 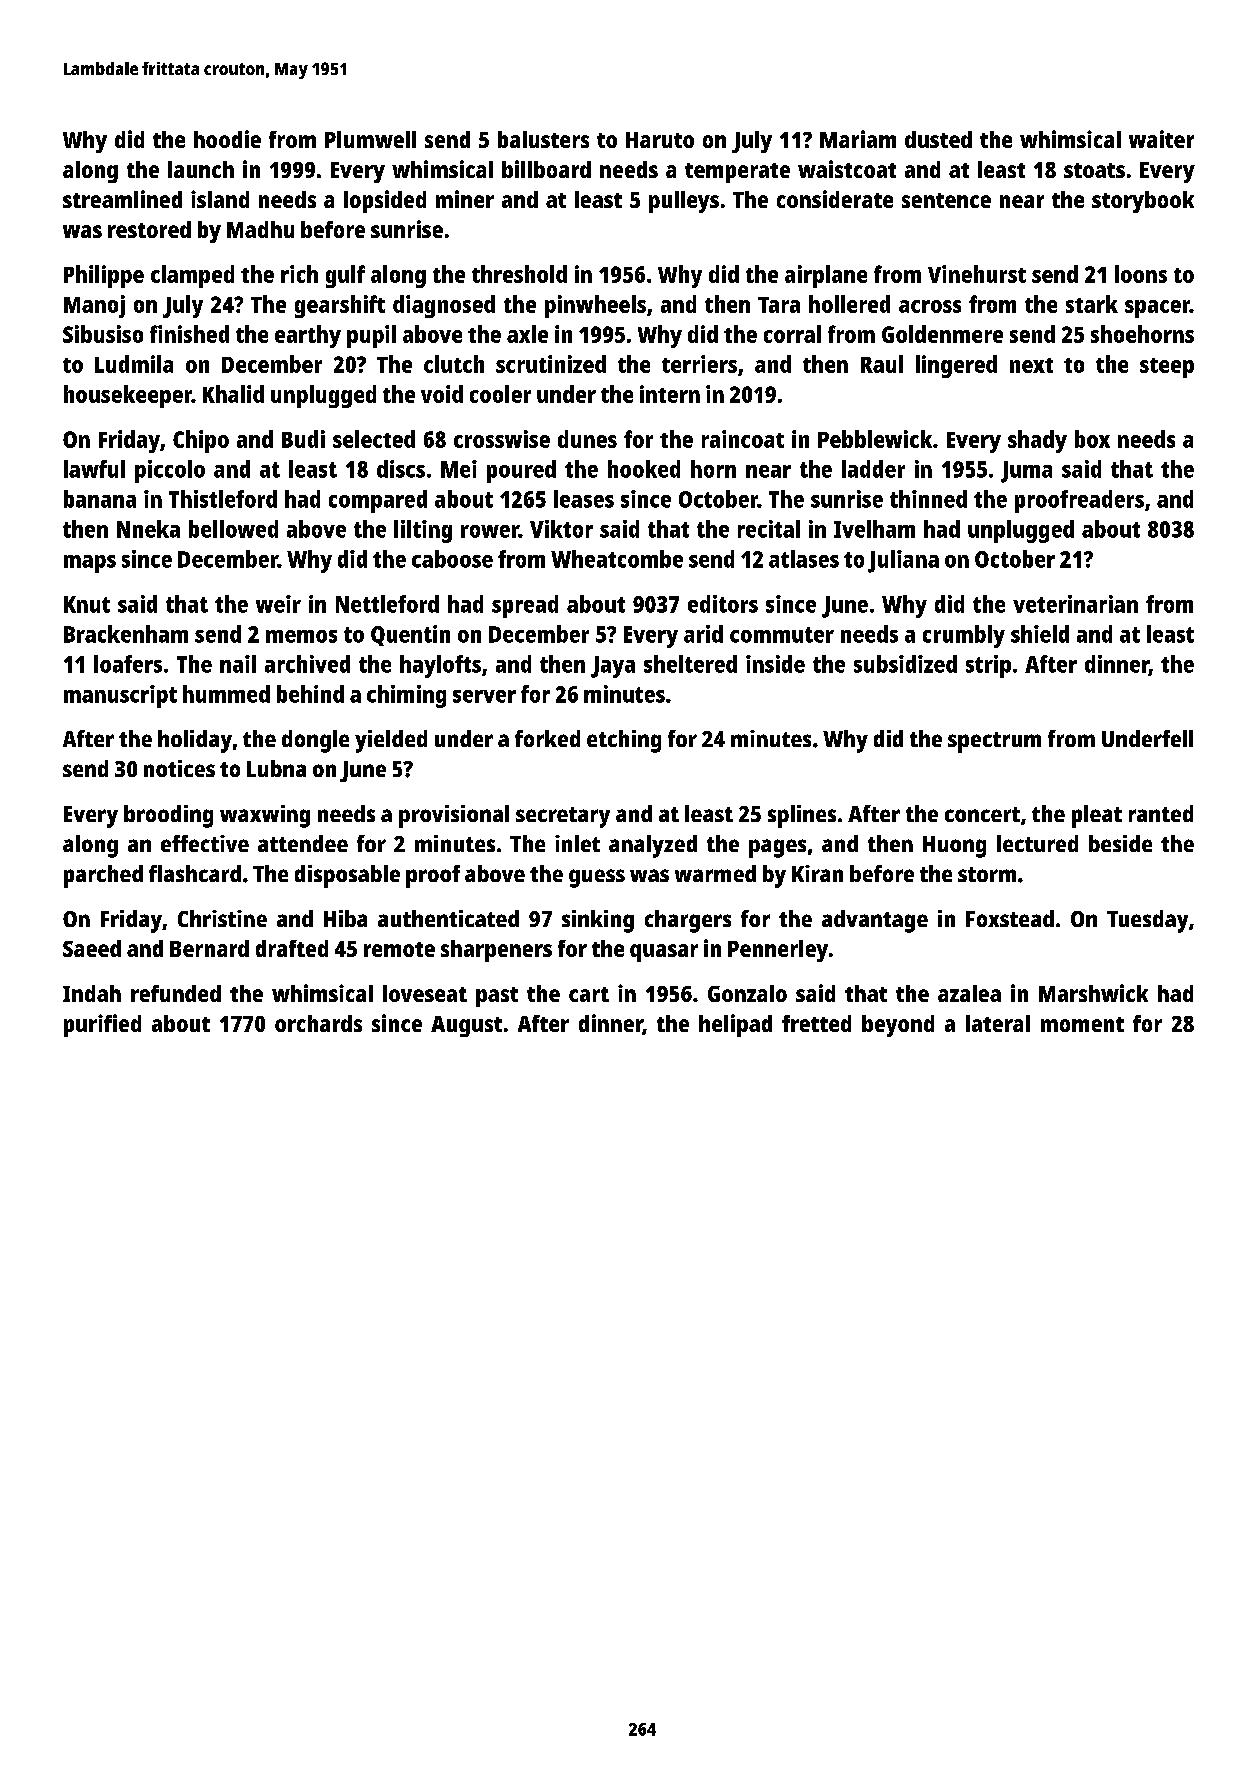 What do you see at coordinates (406, 696) in the screenshot?
I see `chiming` at bounding box center [406, 696].
